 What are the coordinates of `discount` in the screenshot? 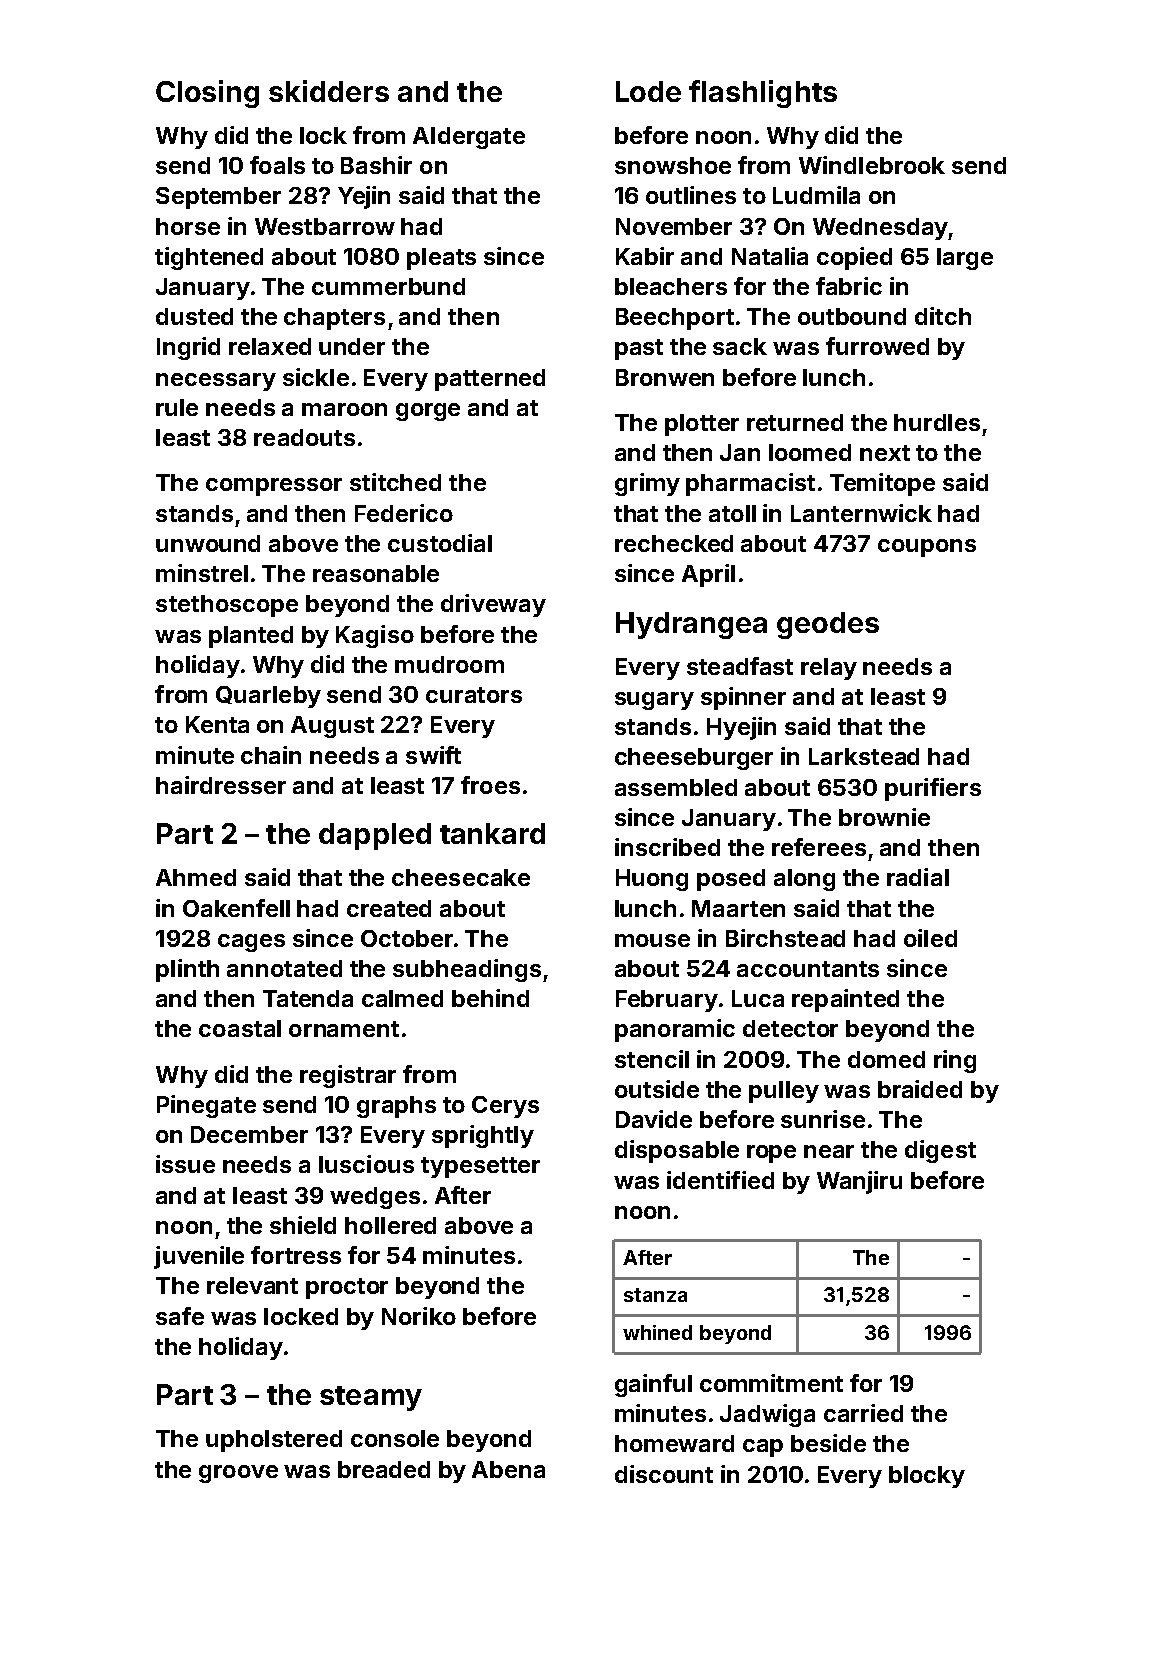 It's located at (664, 1474).
